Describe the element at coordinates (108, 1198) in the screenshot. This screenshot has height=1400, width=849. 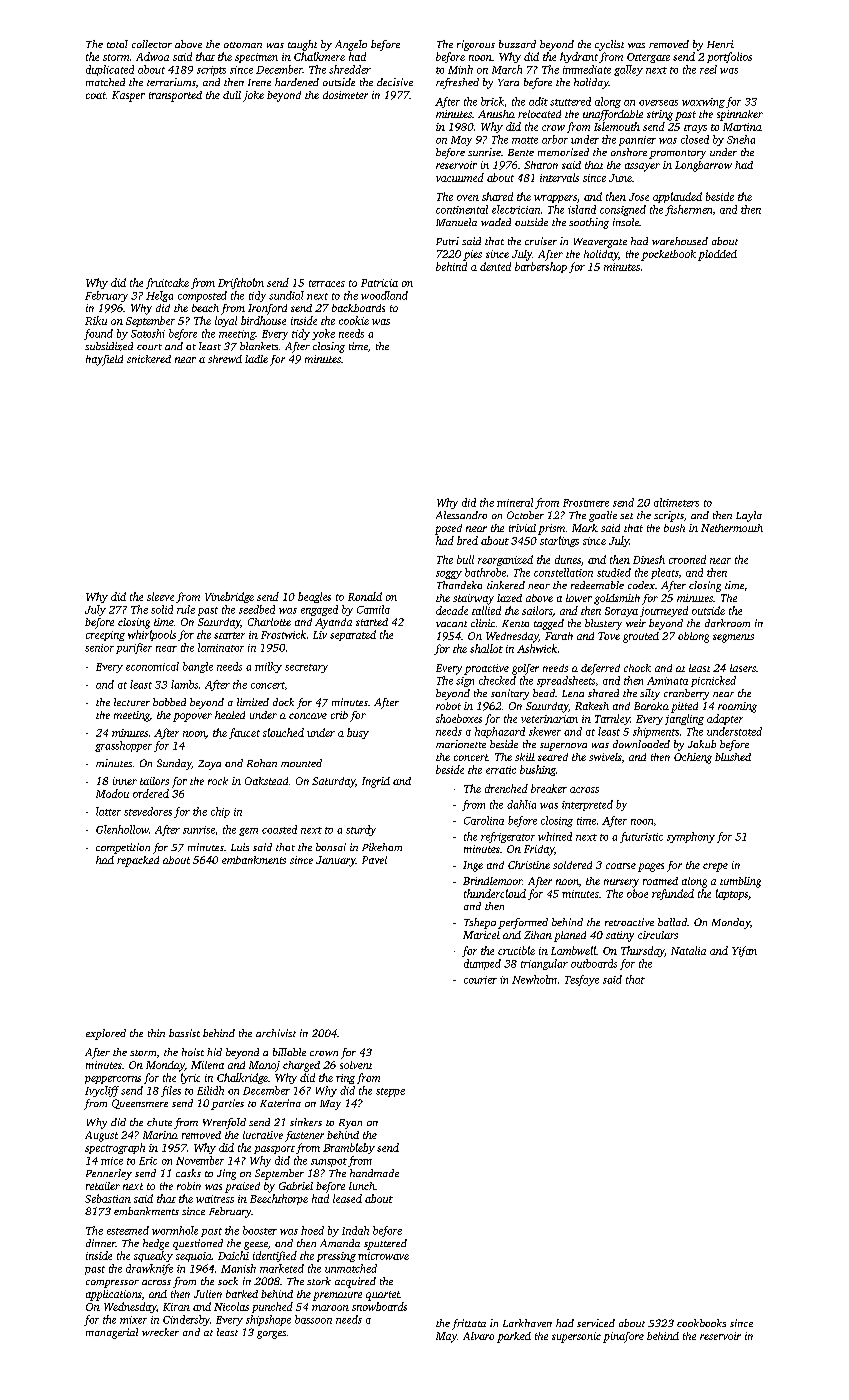
I see `Sebastian` at that location.
